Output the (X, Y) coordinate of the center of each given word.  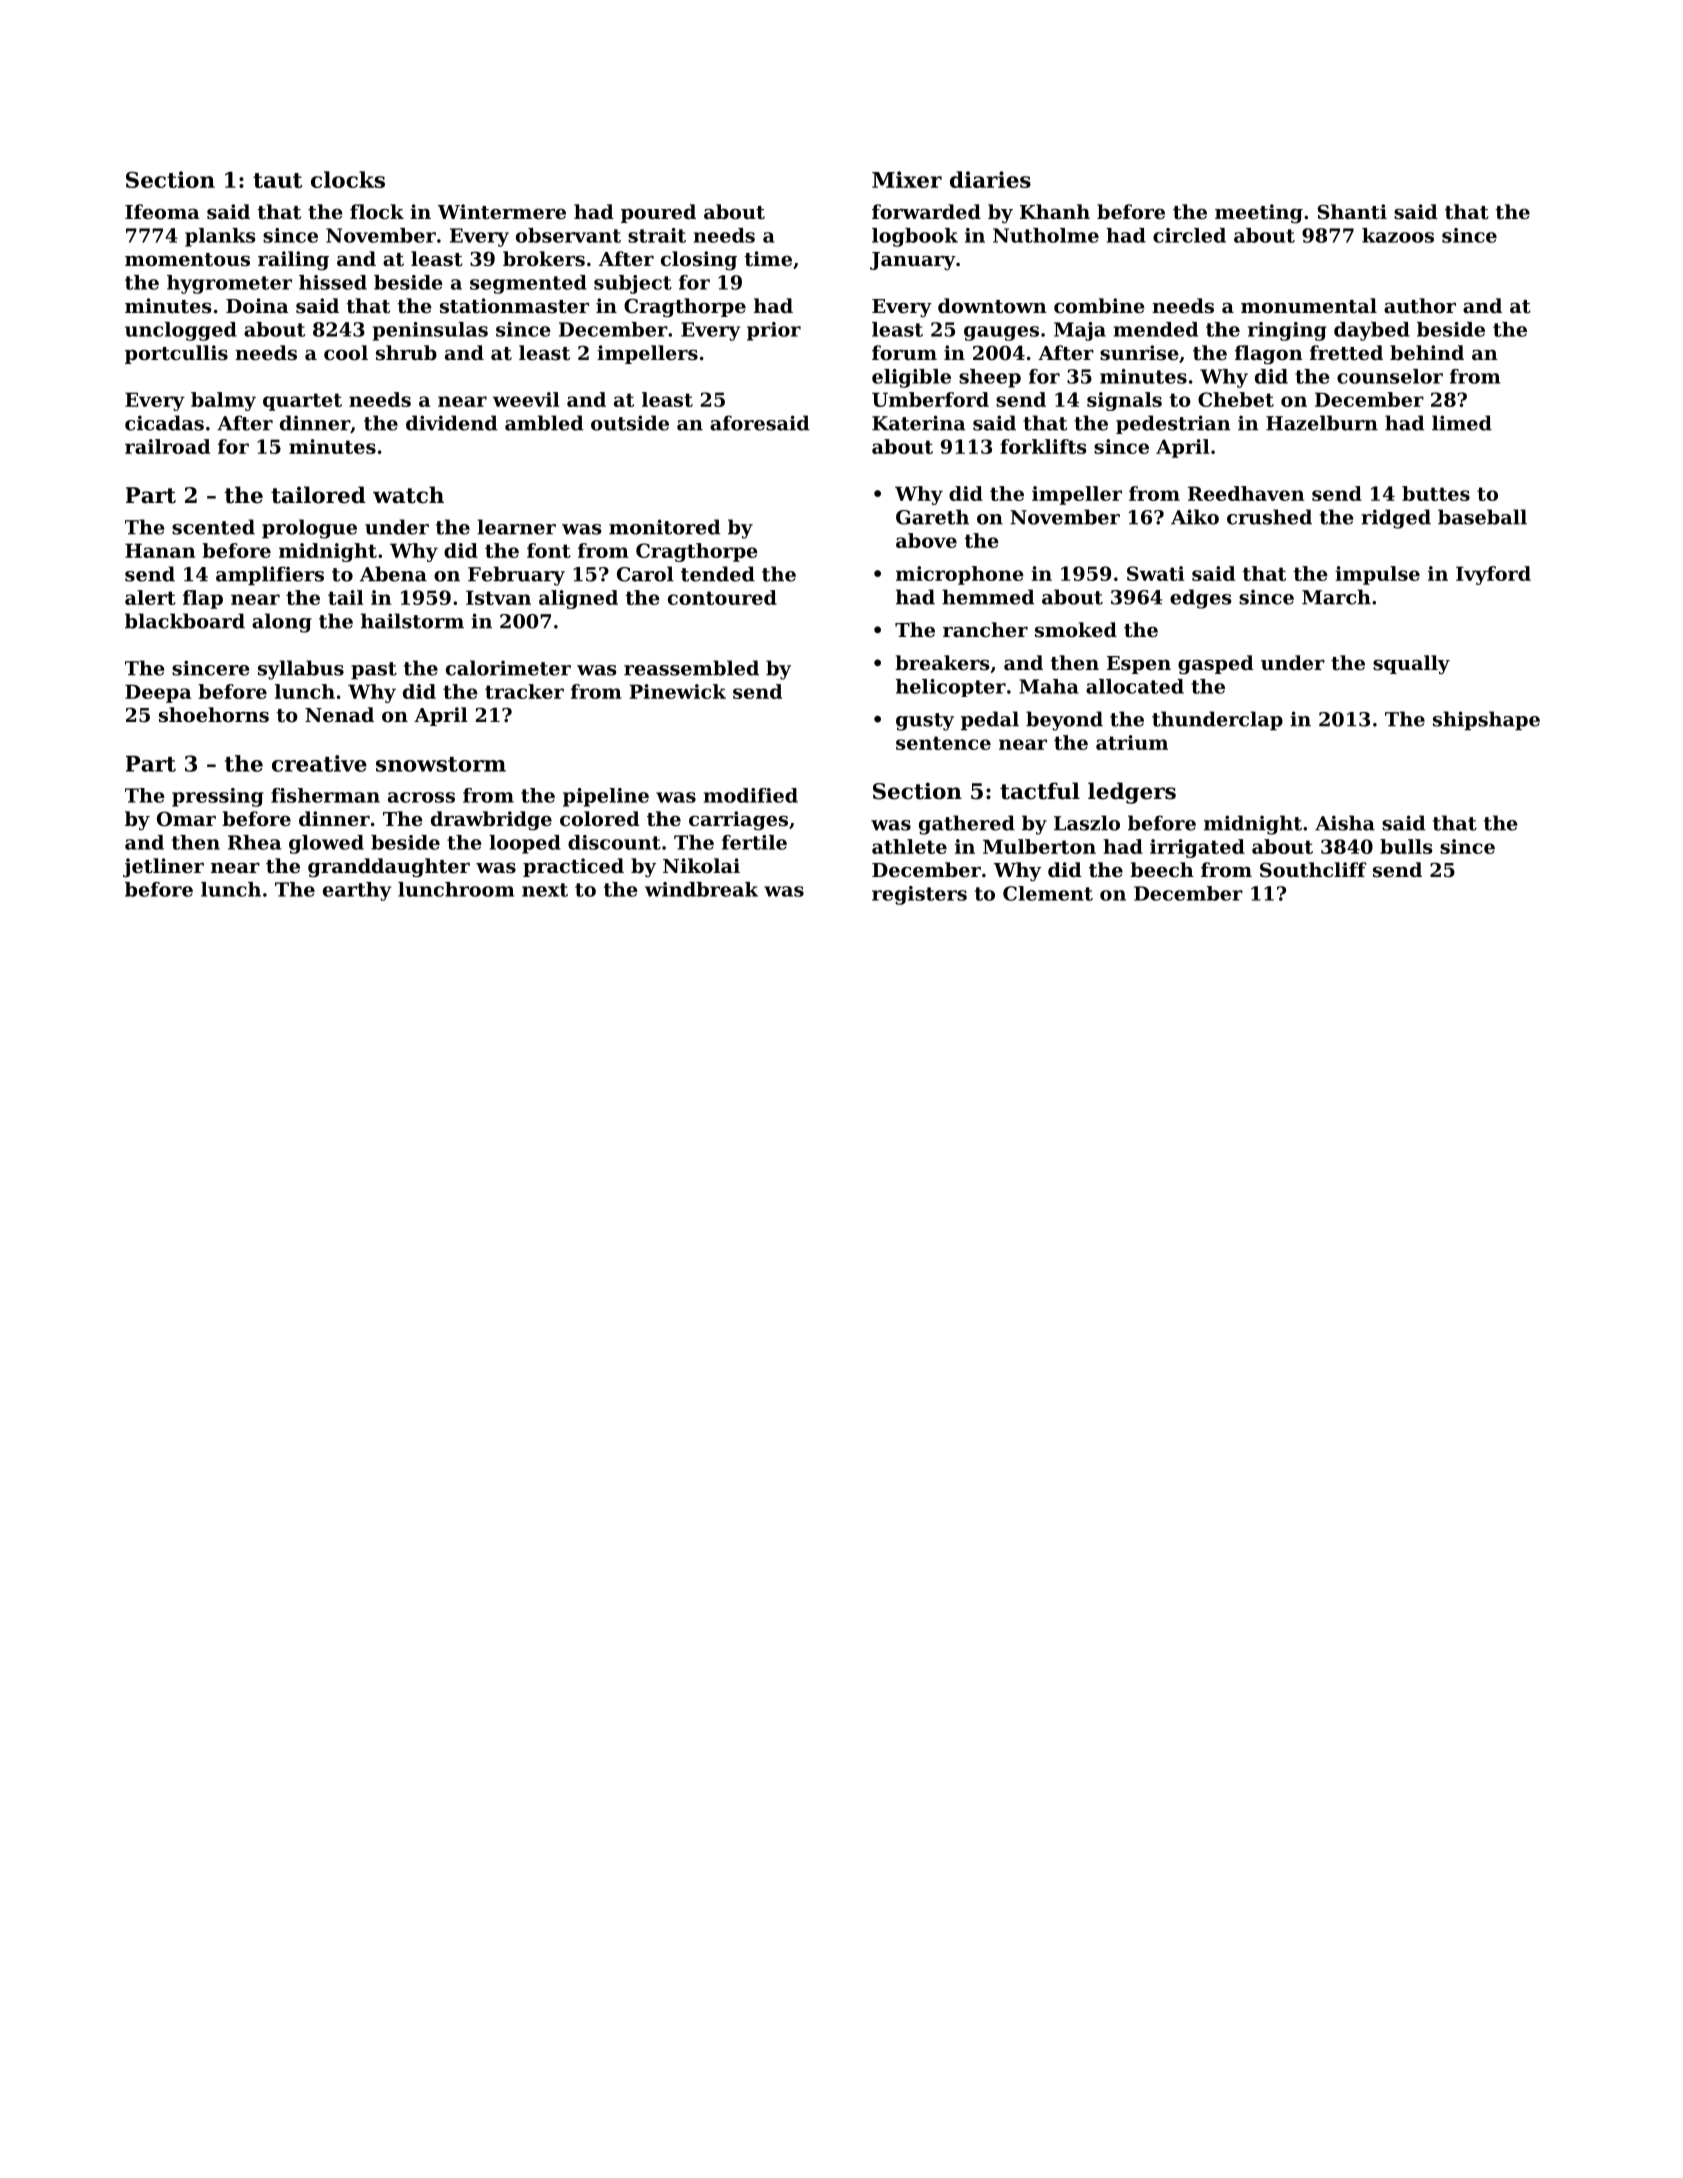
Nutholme (1046, 235)
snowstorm (441, 764)
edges (1201, 599)
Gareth (932, 517)
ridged (1396, 519)
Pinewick (677, 691)
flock (377, 211)
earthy (357, 891)
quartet (302, 402)
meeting (1259, 214)
